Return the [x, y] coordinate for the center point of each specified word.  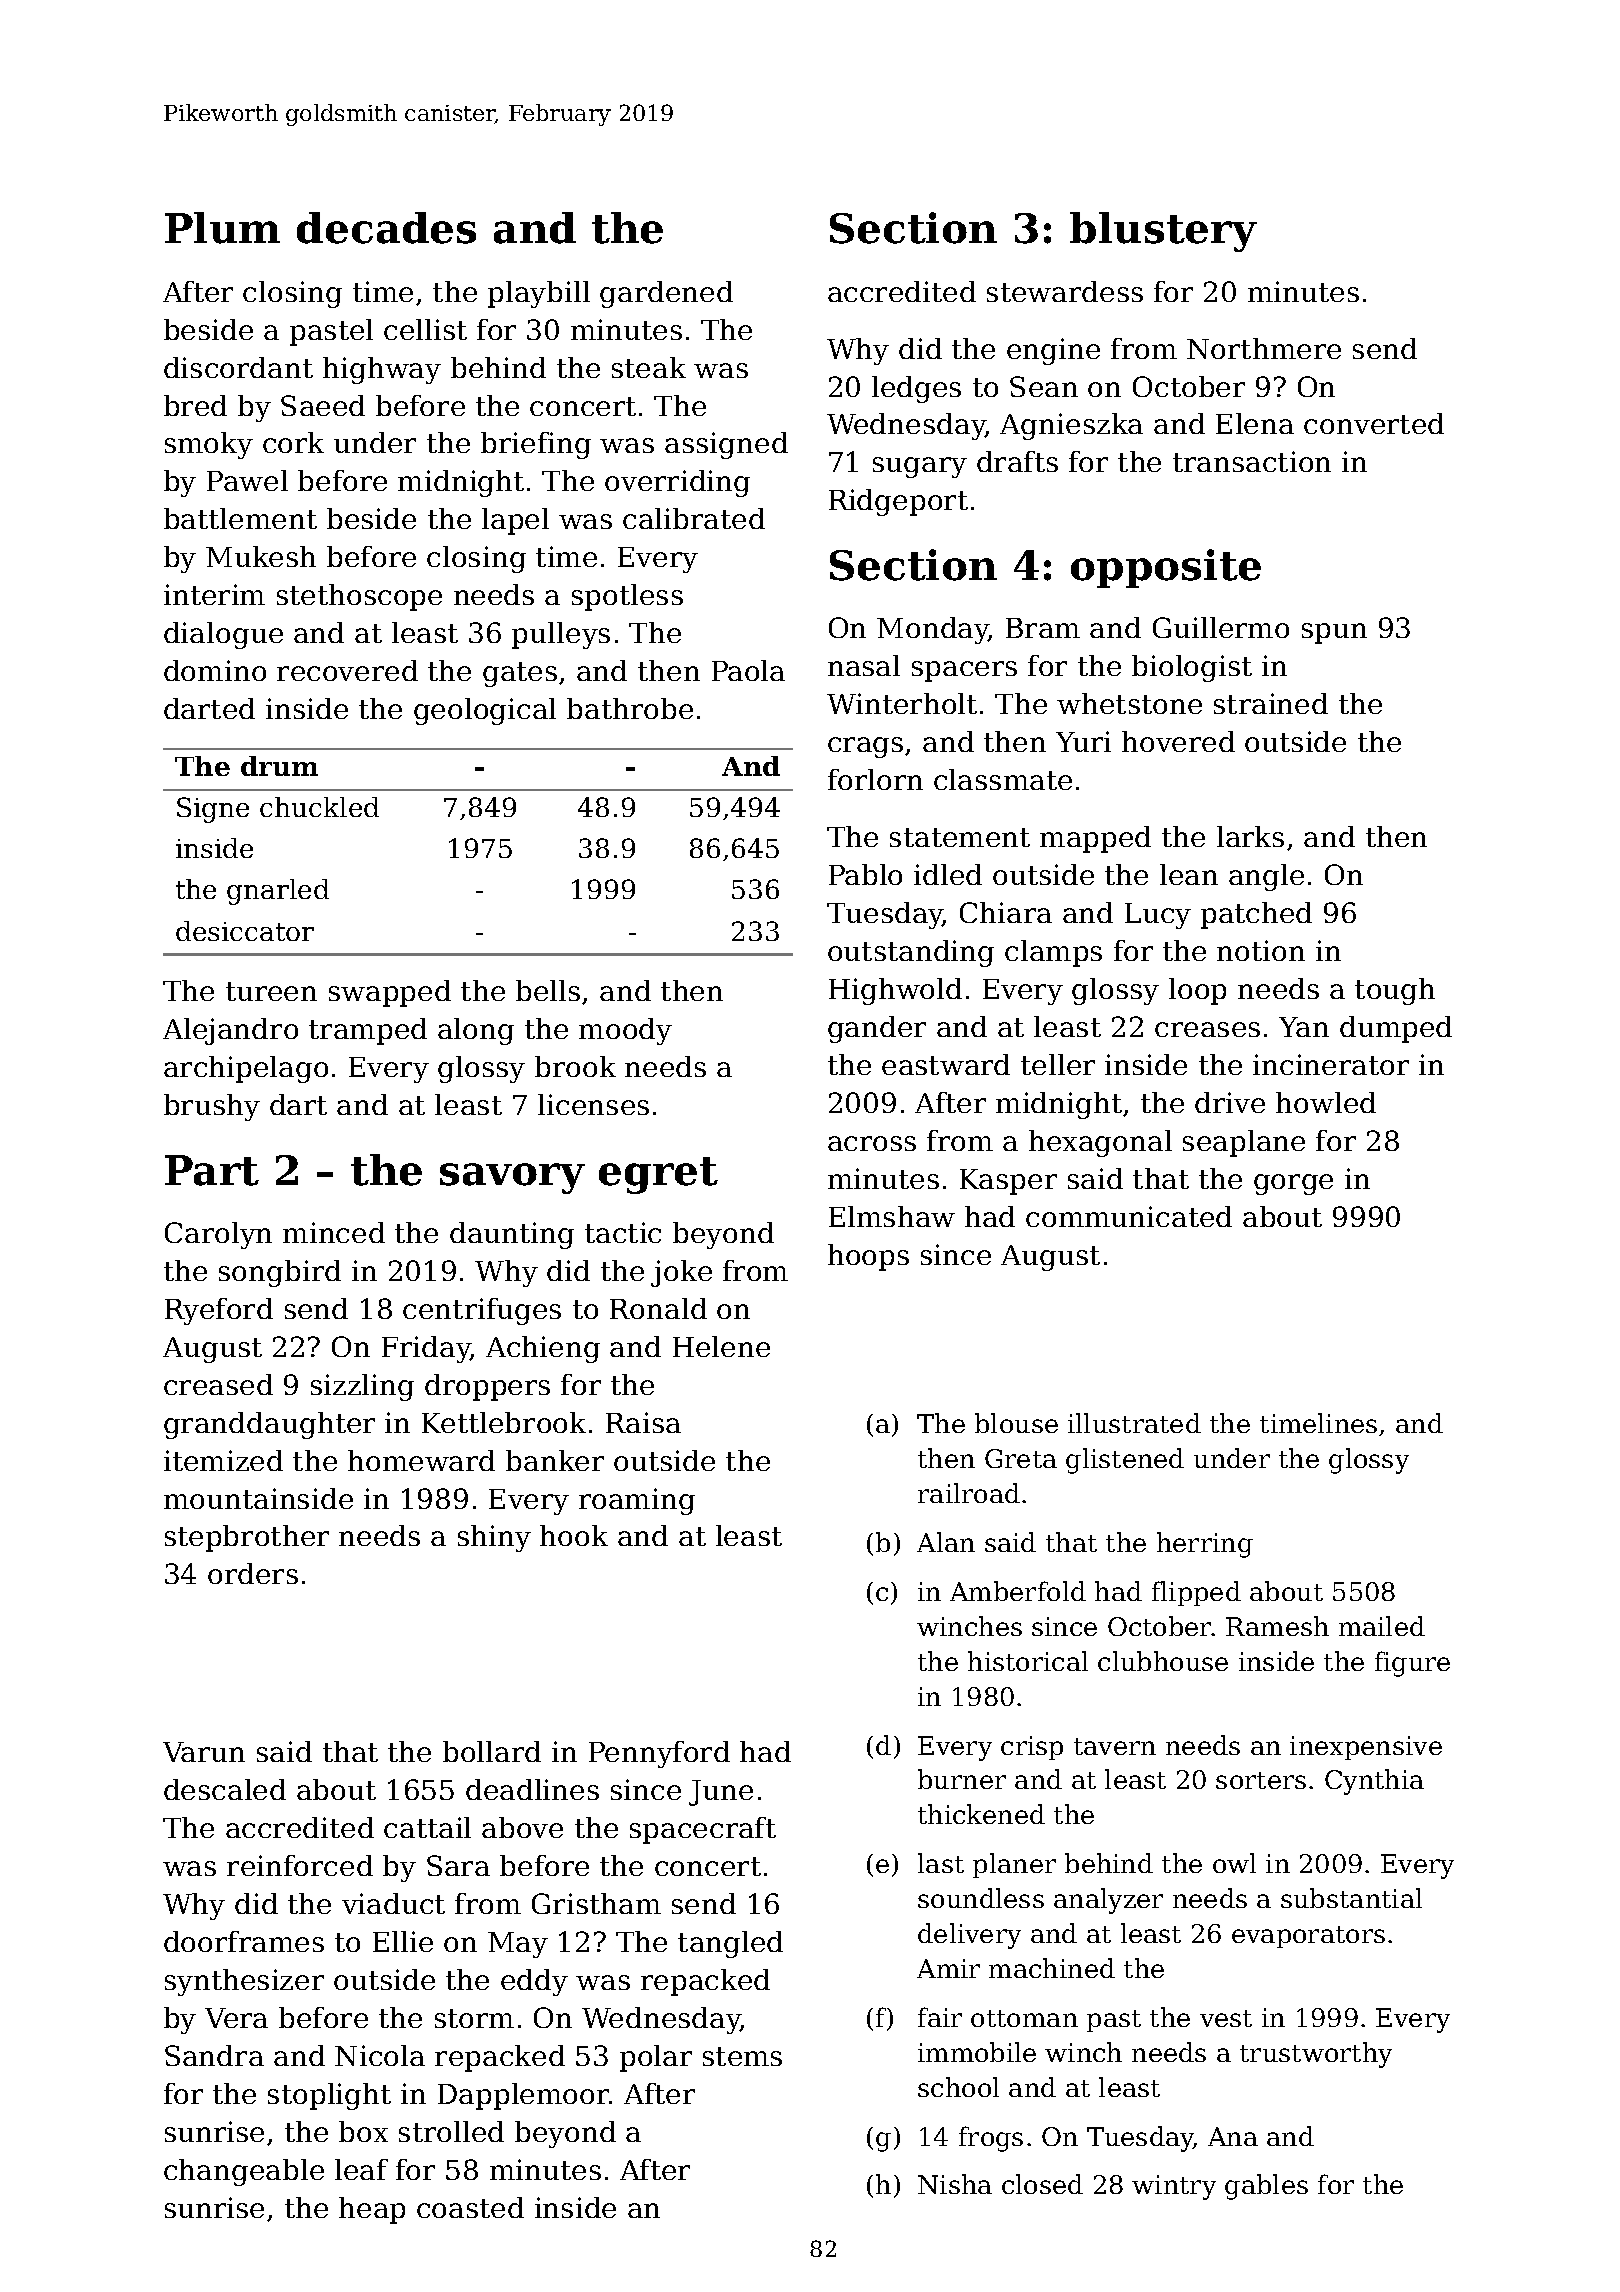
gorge [1293, 1184]
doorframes [244, 1941]
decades [386, 228]
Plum [222, 228]
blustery [1163, 232]
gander [877, 1029]
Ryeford [219, 1311]
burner [962, 1779]
